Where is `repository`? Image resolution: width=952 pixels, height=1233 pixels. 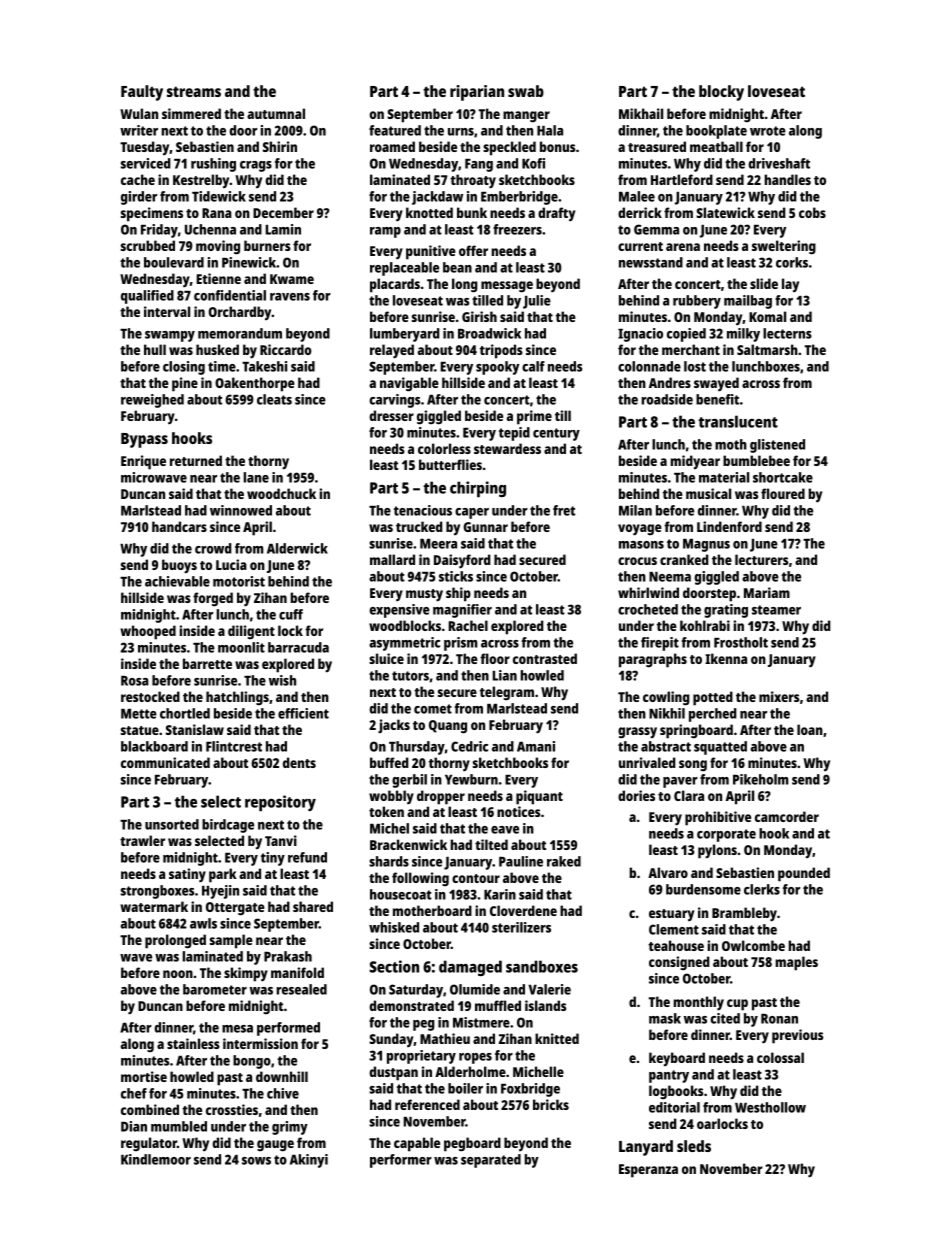 repository is located at coordinates (280, 803).
